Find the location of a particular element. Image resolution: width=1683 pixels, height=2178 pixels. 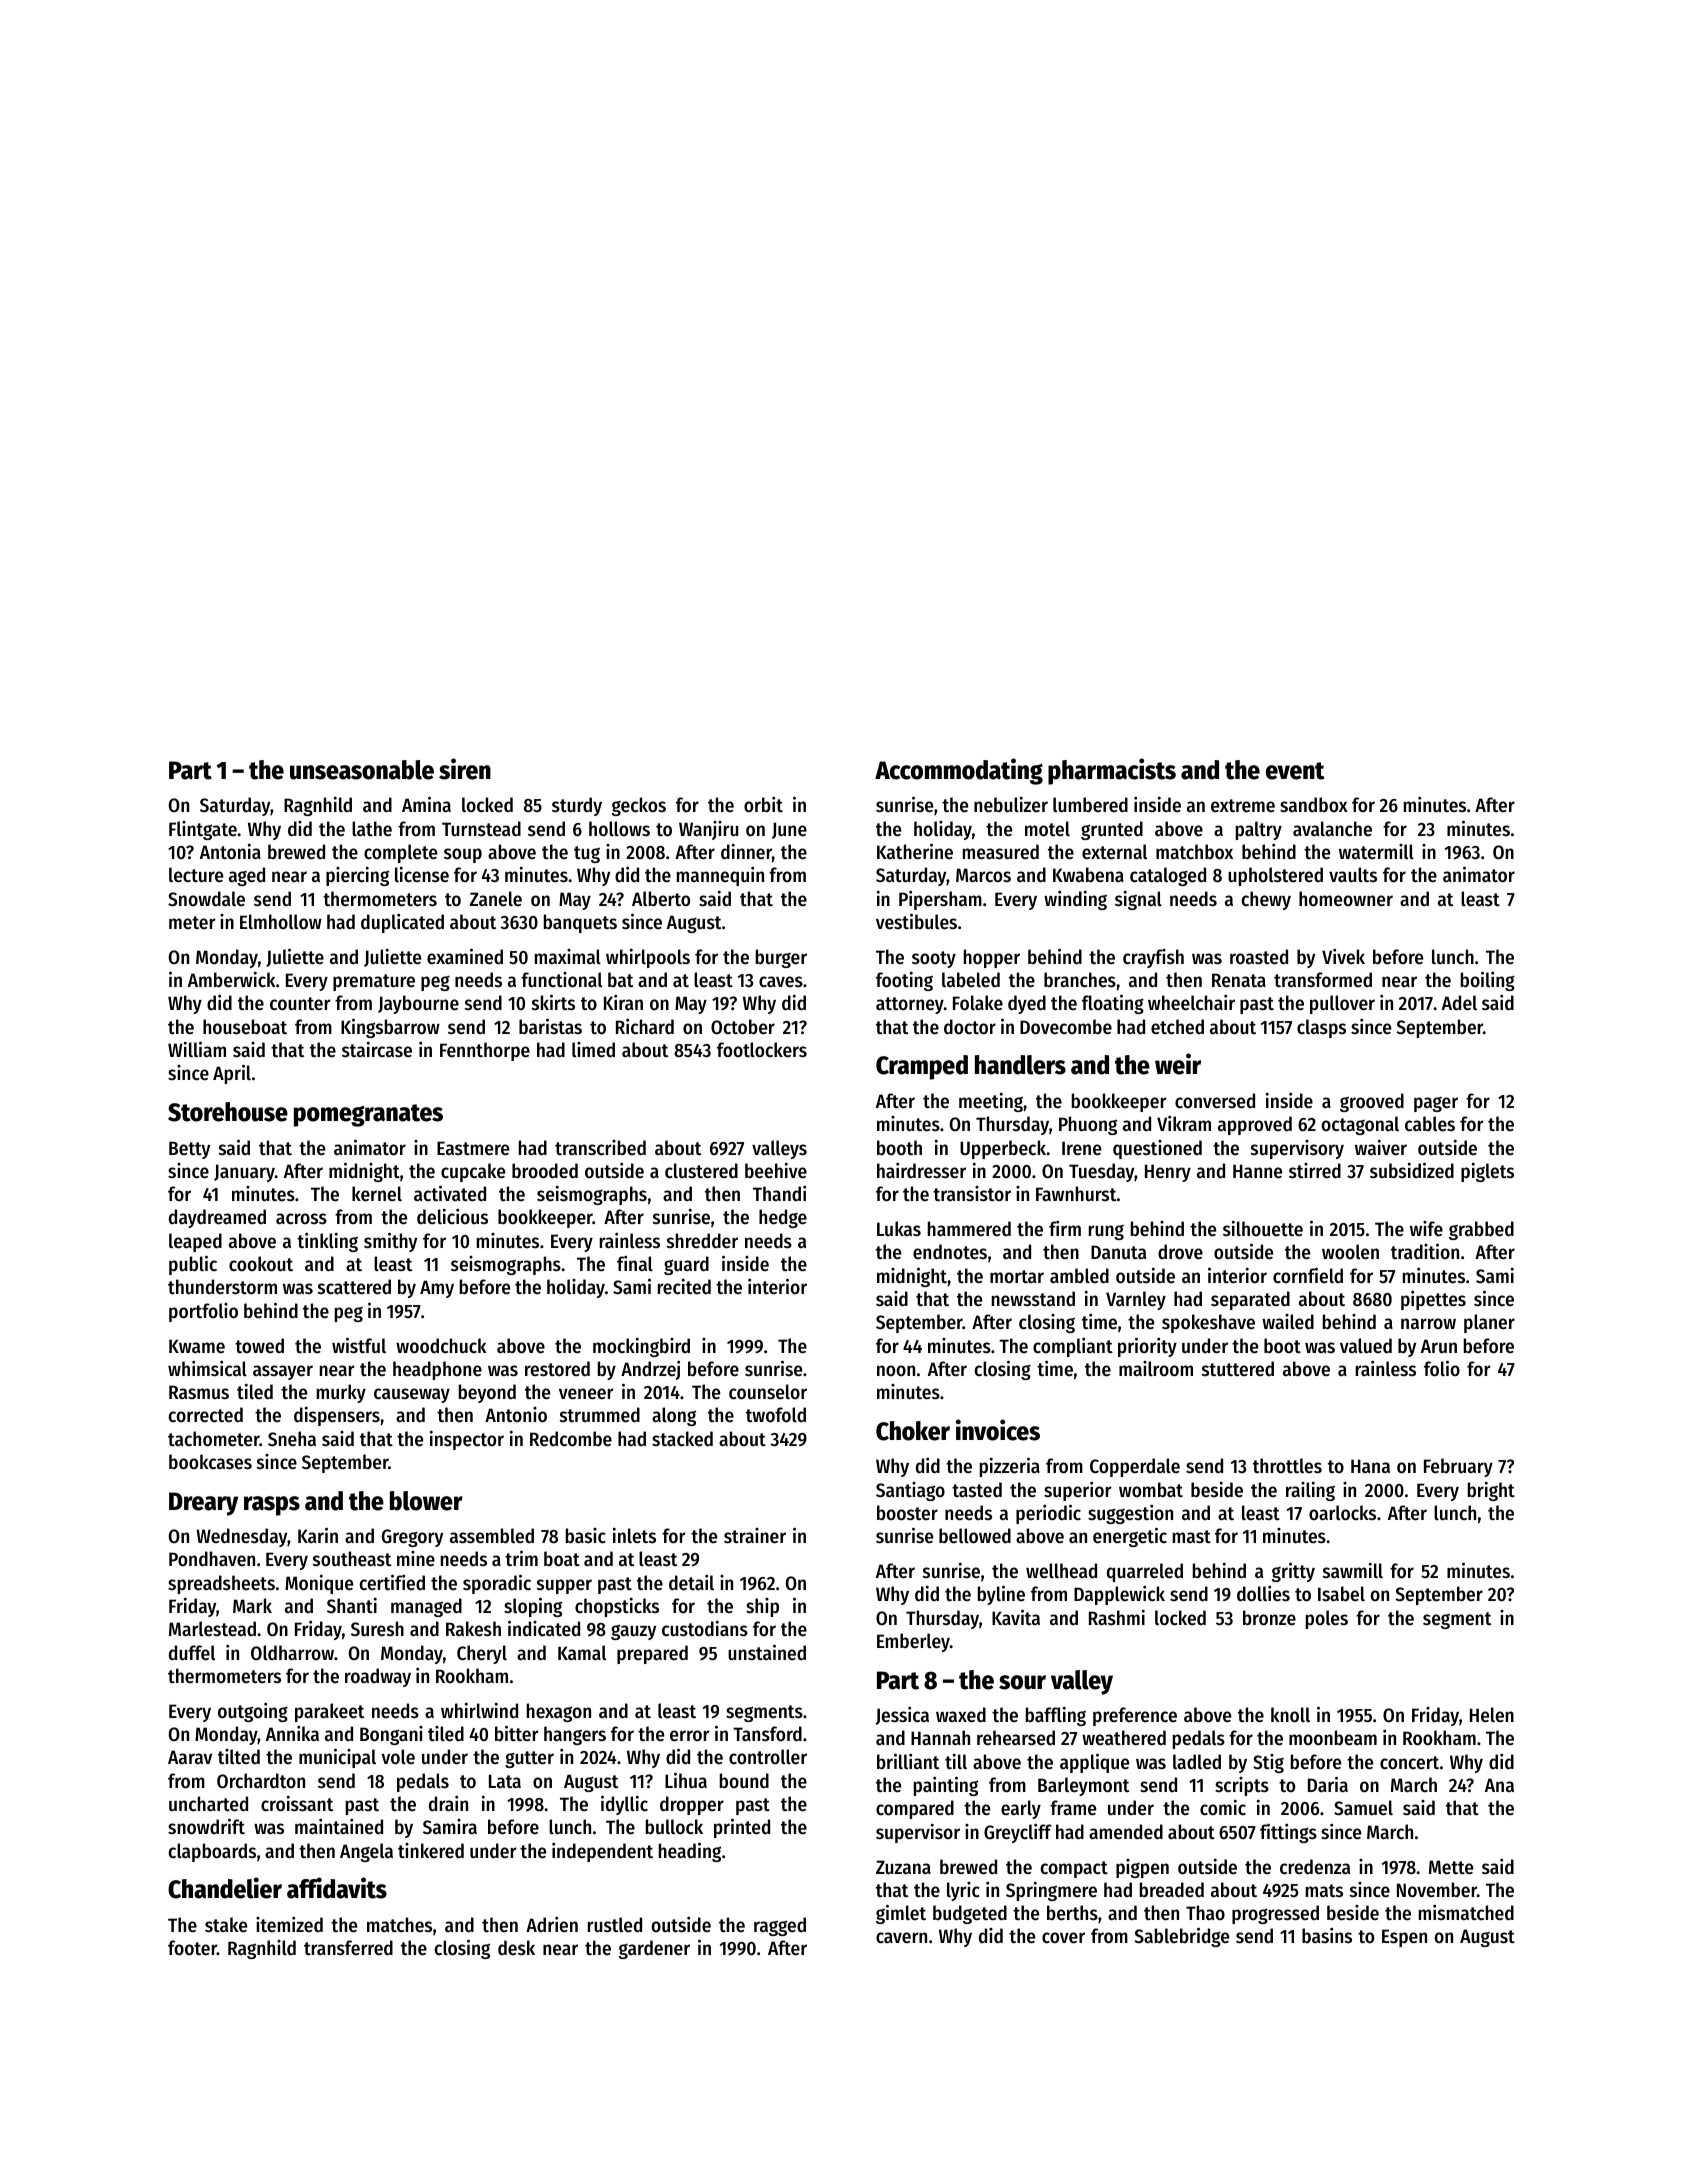

Kamal is located at coordinates (582, 1652).
